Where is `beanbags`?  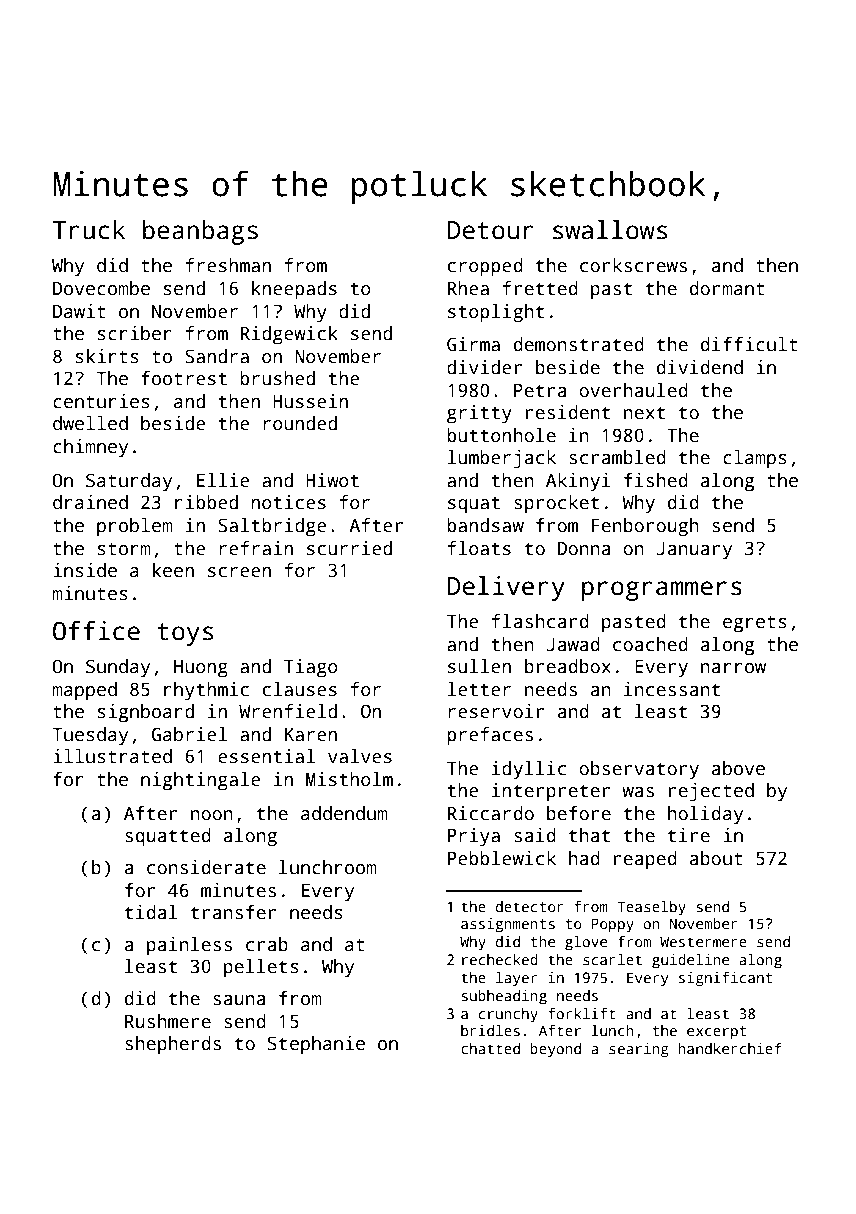
beanbags is located at coordinates (200, 232).
